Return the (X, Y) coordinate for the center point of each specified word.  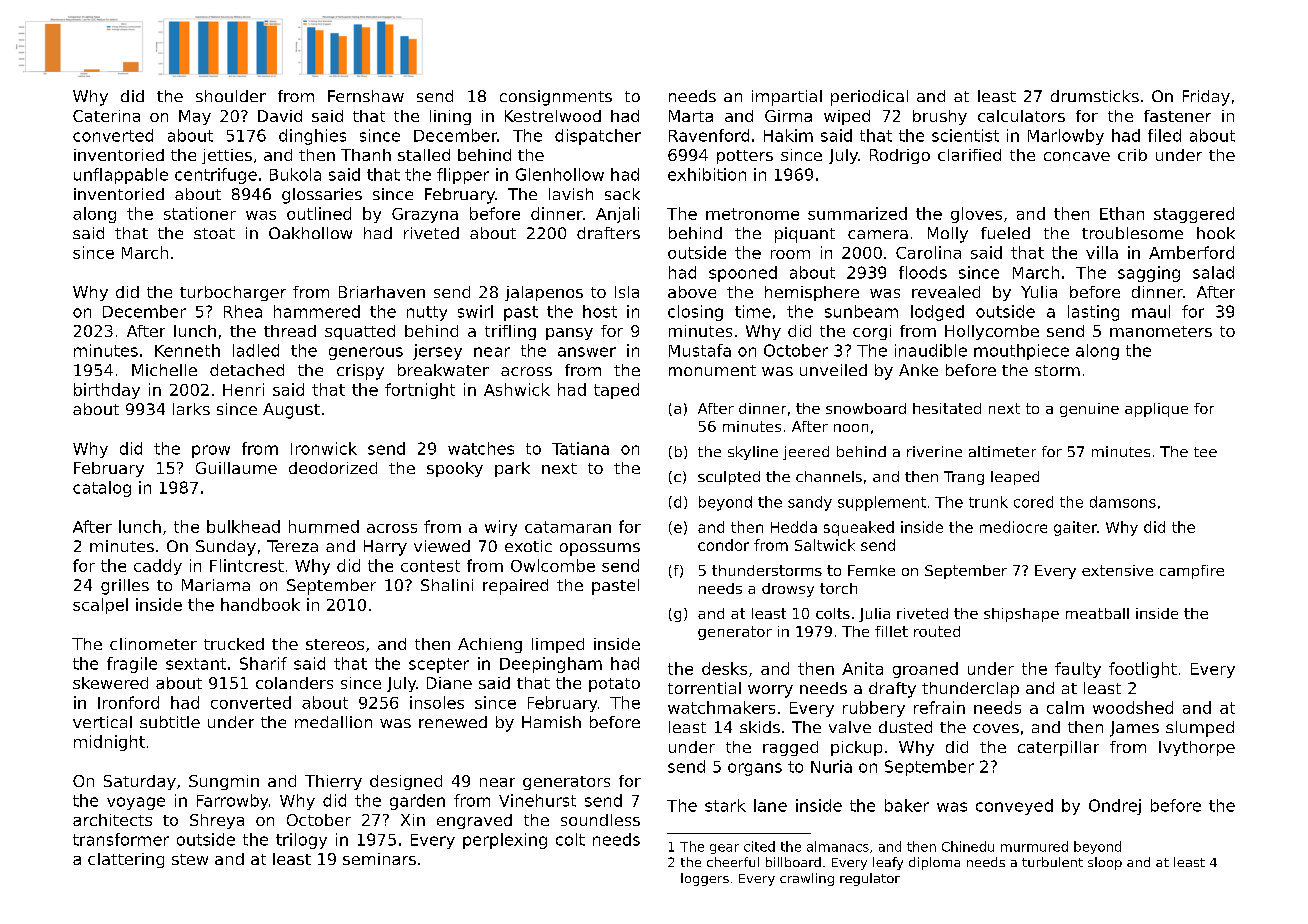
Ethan (1122, 213)
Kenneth (187, 350)
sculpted (729, 478)
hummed (324, 526)
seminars (379, 859)
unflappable (121, 176)
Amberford (1191, 252)
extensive (1117, 570)
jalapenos (544, 293)
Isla (627, 292)
